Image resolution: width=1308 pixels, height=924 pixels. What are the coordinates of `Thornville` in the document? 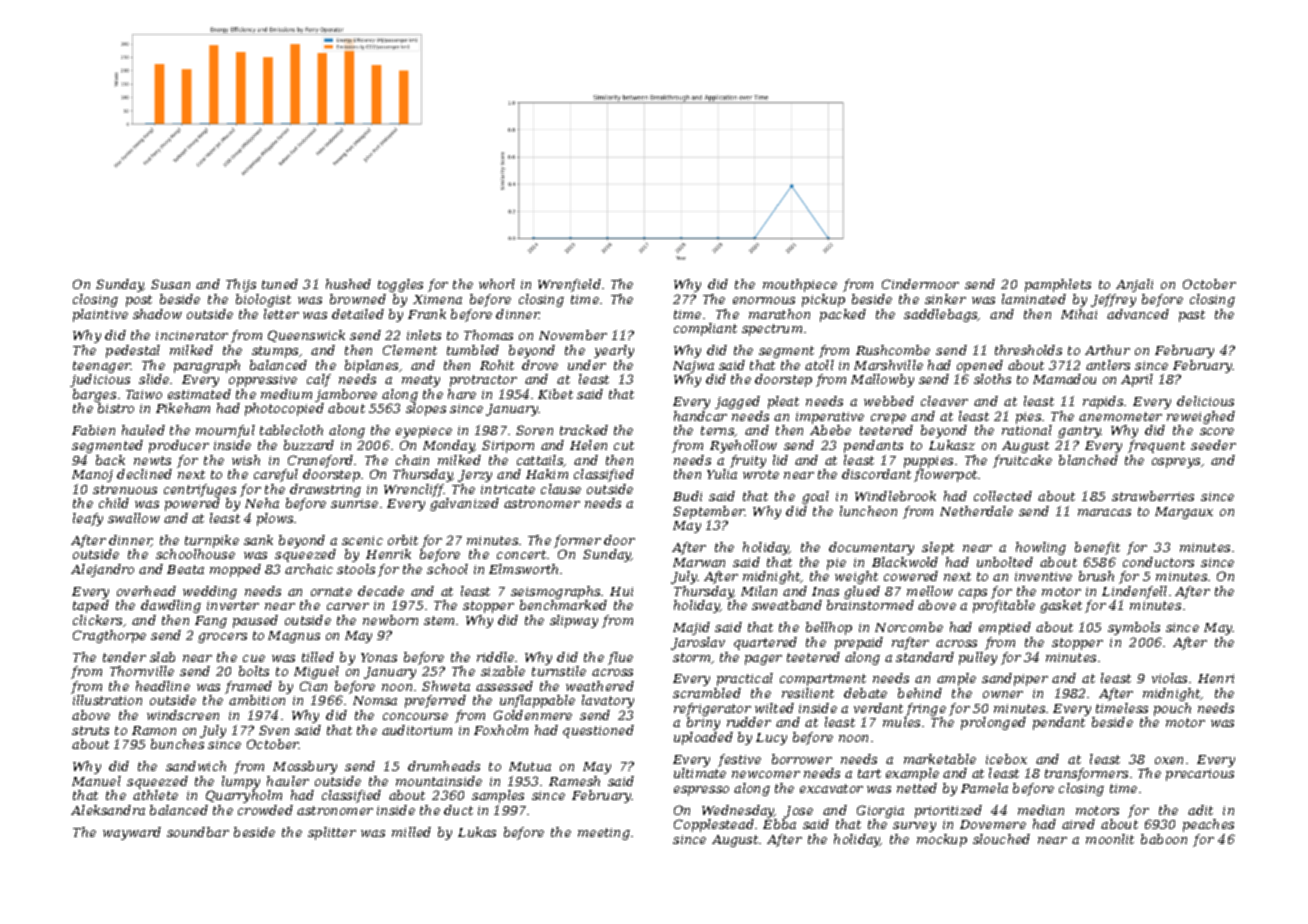 It's located at (142, 671).
